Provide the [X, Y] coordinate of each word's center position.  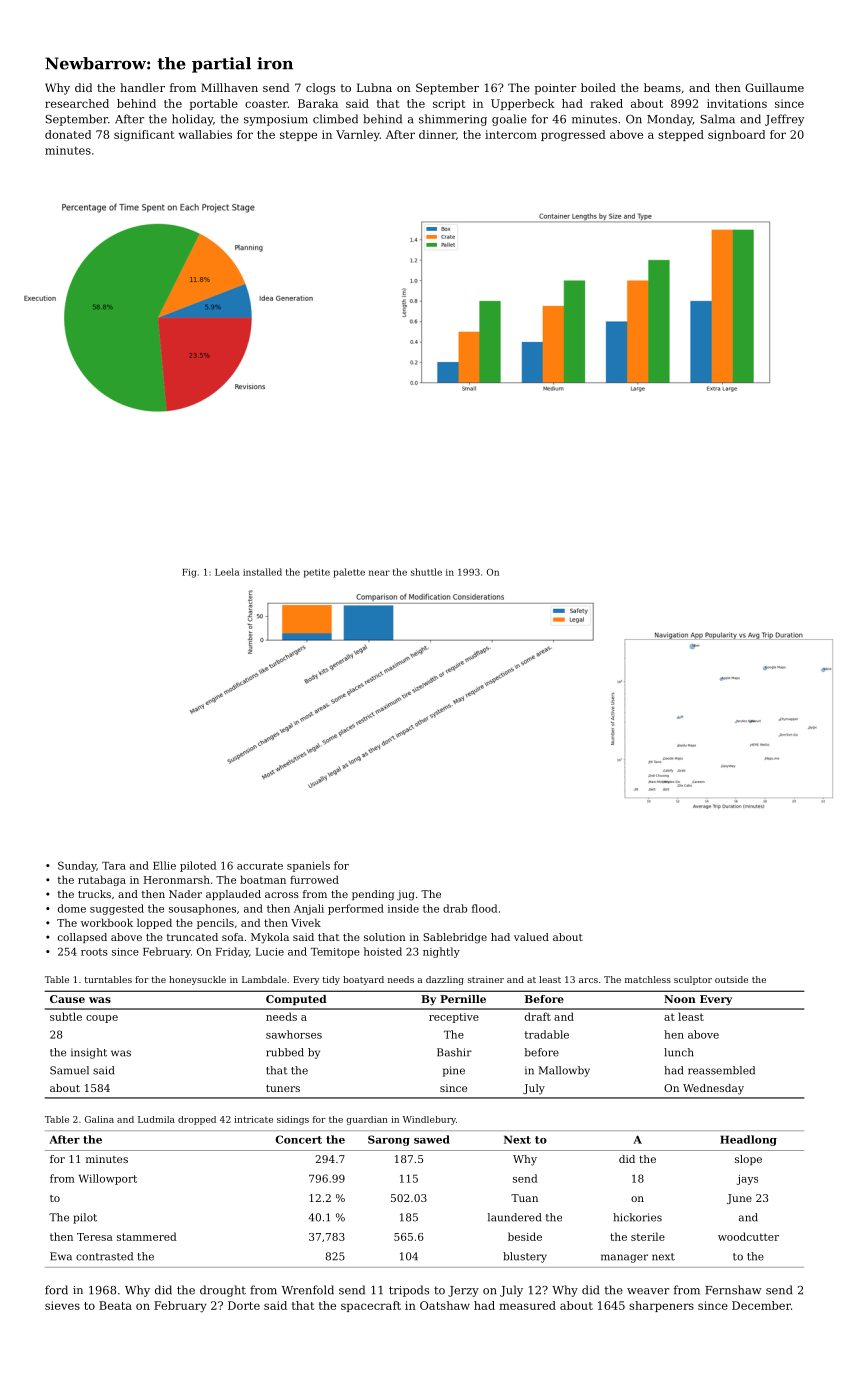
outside [731, 979]
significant [144, 136]
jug [406, 895]
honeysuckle [197, 980]
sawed [432, 1139]
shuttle [426, 572]
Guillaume [774, 87]
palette [349, 573]
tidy [331, 980]
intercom [511, 134]
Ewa [61, 1256]
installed [262, 572]
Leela [227, 572]
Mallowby [564, 1071]
